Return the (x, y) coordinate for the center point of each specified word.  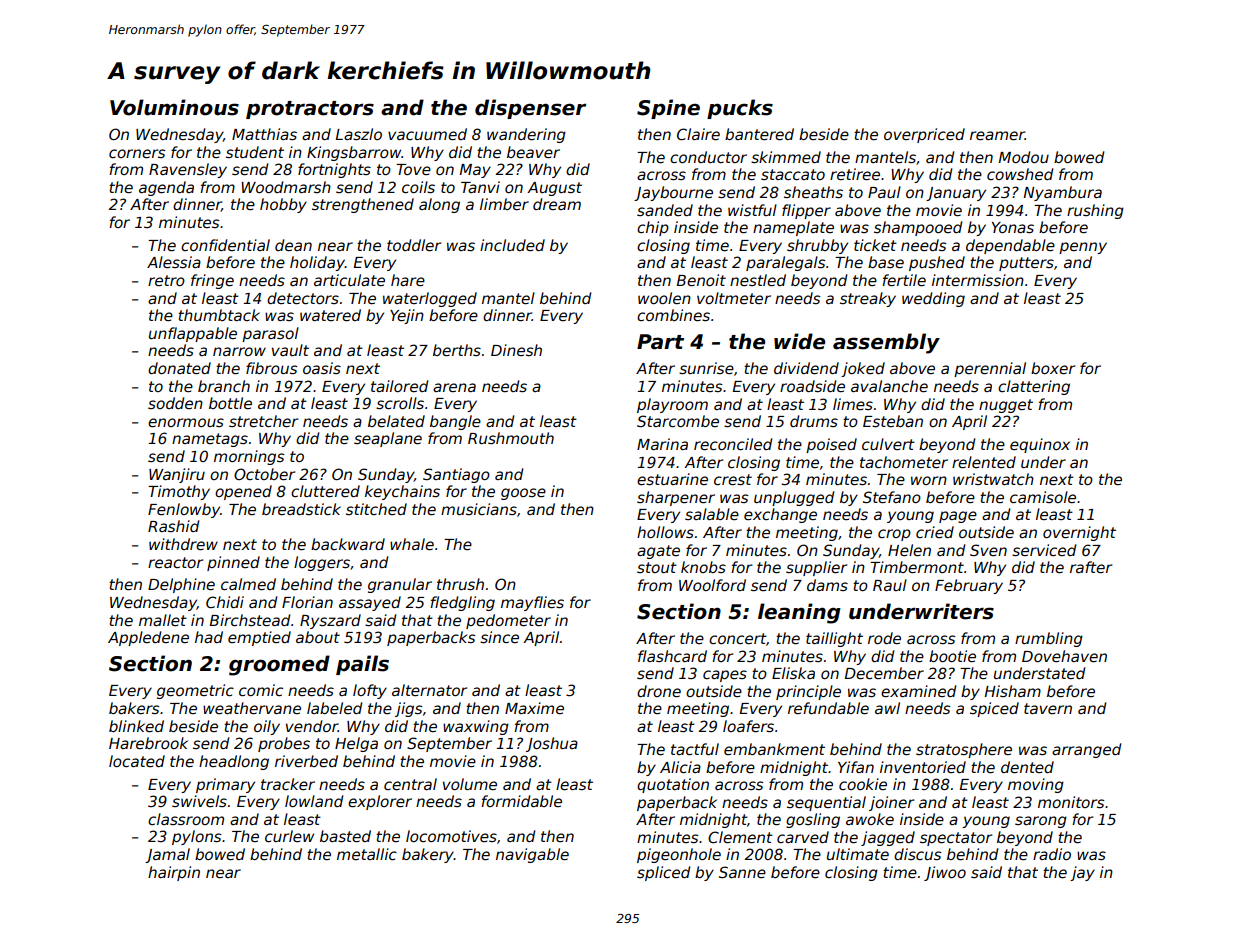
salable (712, 514)
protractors (310, 110)
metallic (367, 854)
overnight (1079, 533)
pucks (740, 109)
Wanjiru (177, 475)
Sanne (742, 872)
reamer (997, 135)
